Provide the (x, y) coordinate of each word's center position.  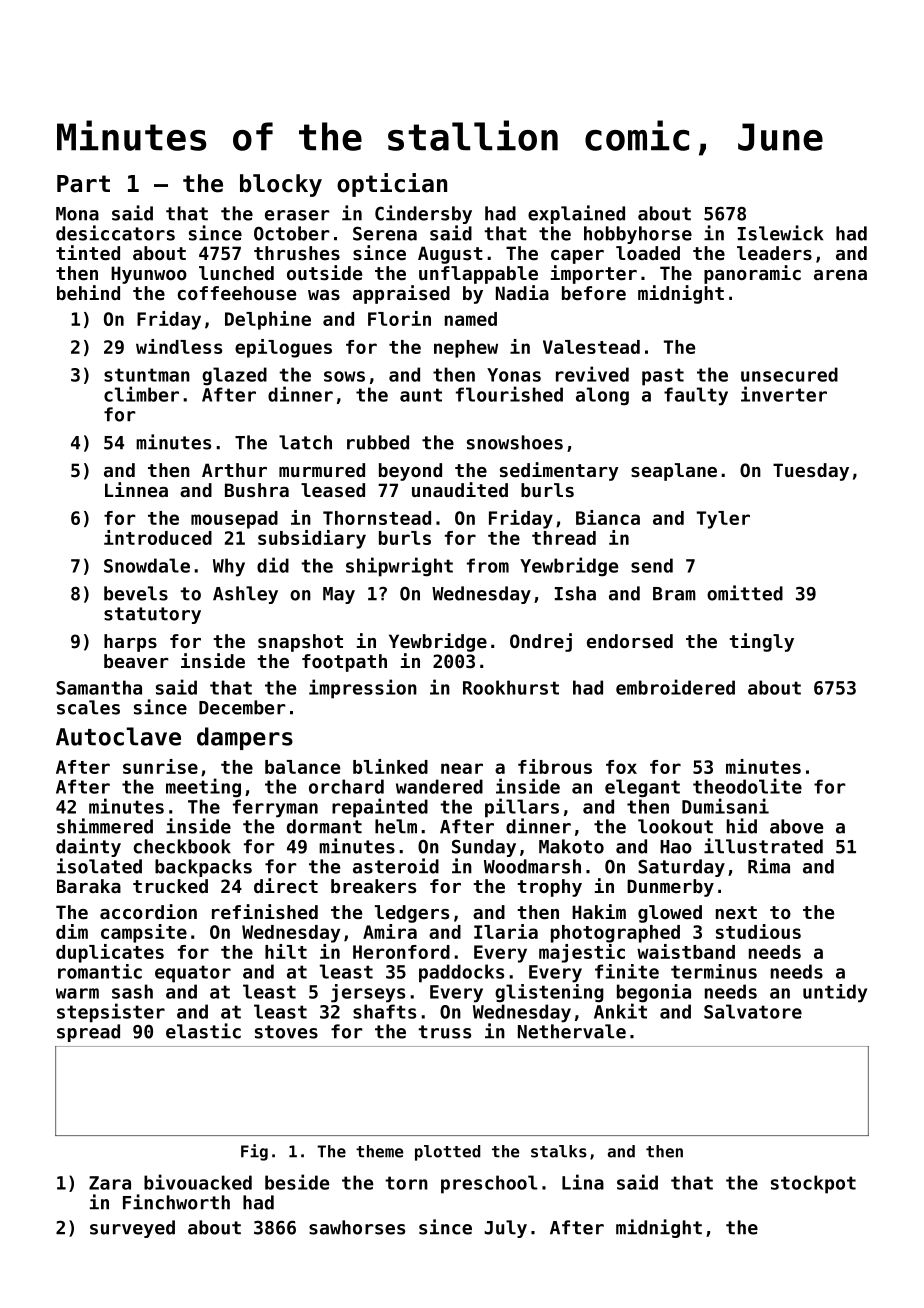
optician (392, 185)
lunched (236, 273)
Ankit (620, 1011)
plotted (447, 1153)
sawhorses (357, 1227)
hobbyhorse (638, 235)
